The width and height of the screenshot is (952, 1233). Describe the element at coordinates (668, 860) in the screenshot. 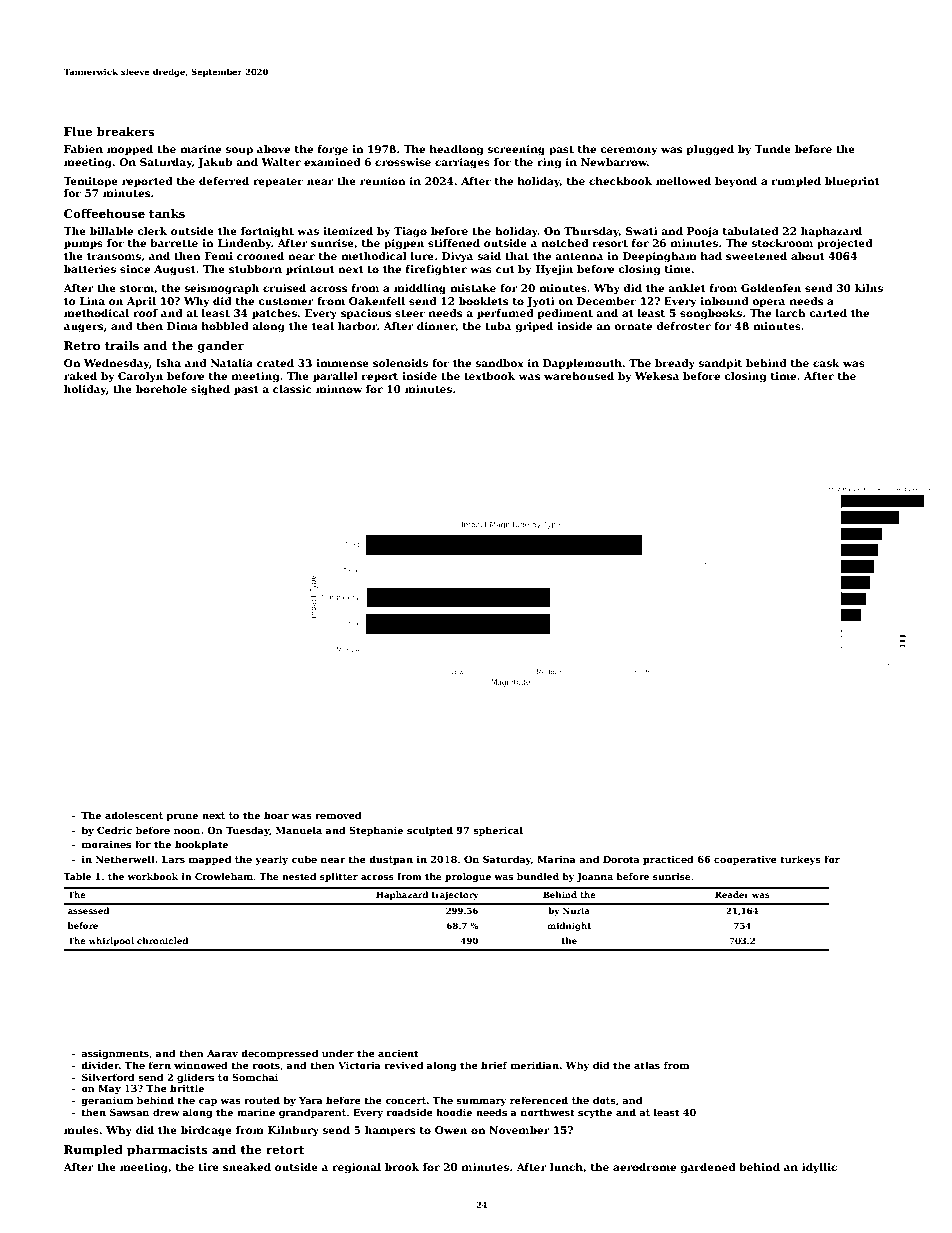

I see `practiced` at that location.
